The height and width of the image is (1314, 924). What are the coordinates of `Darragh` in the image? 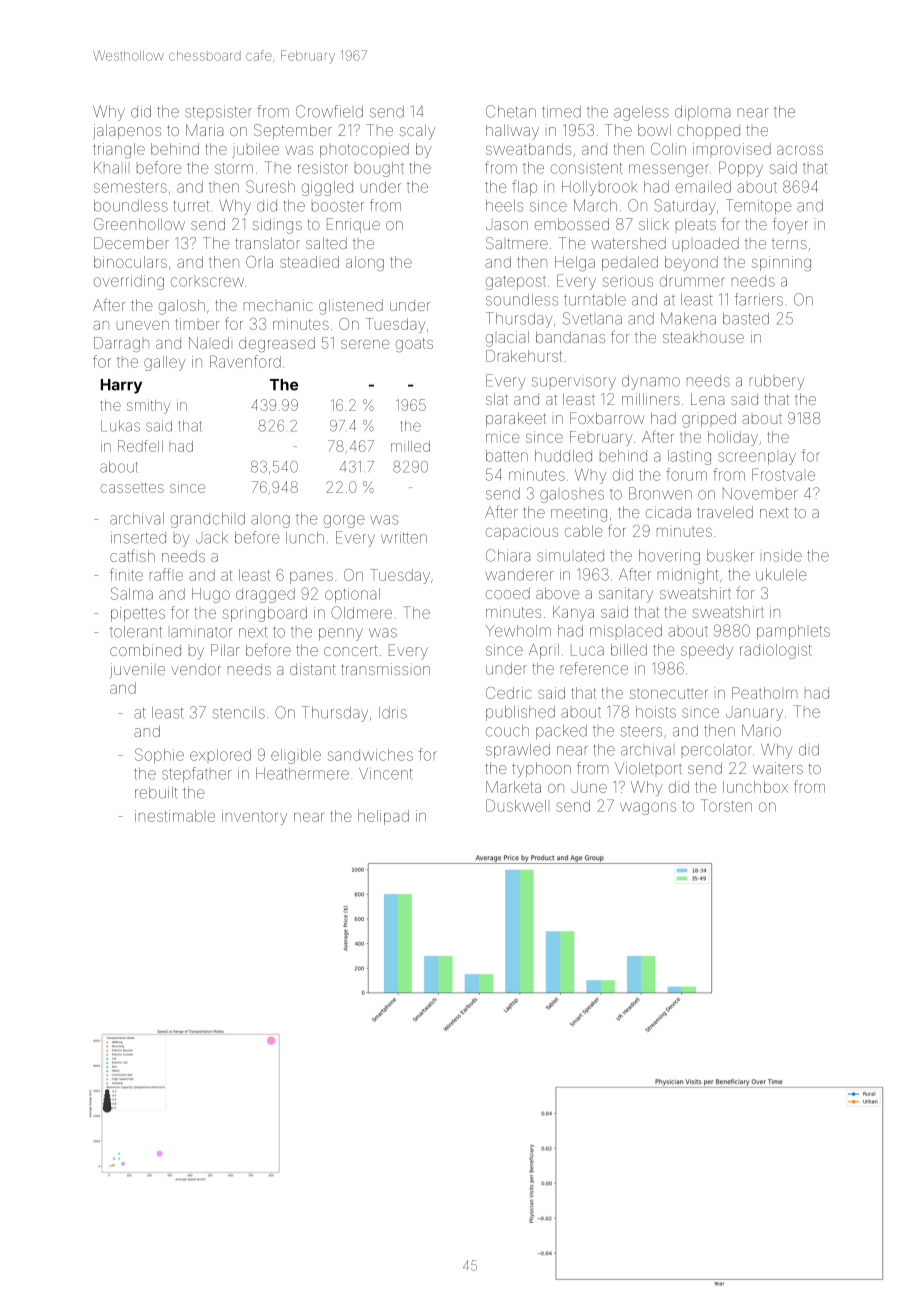 It's located at (121, 344).
